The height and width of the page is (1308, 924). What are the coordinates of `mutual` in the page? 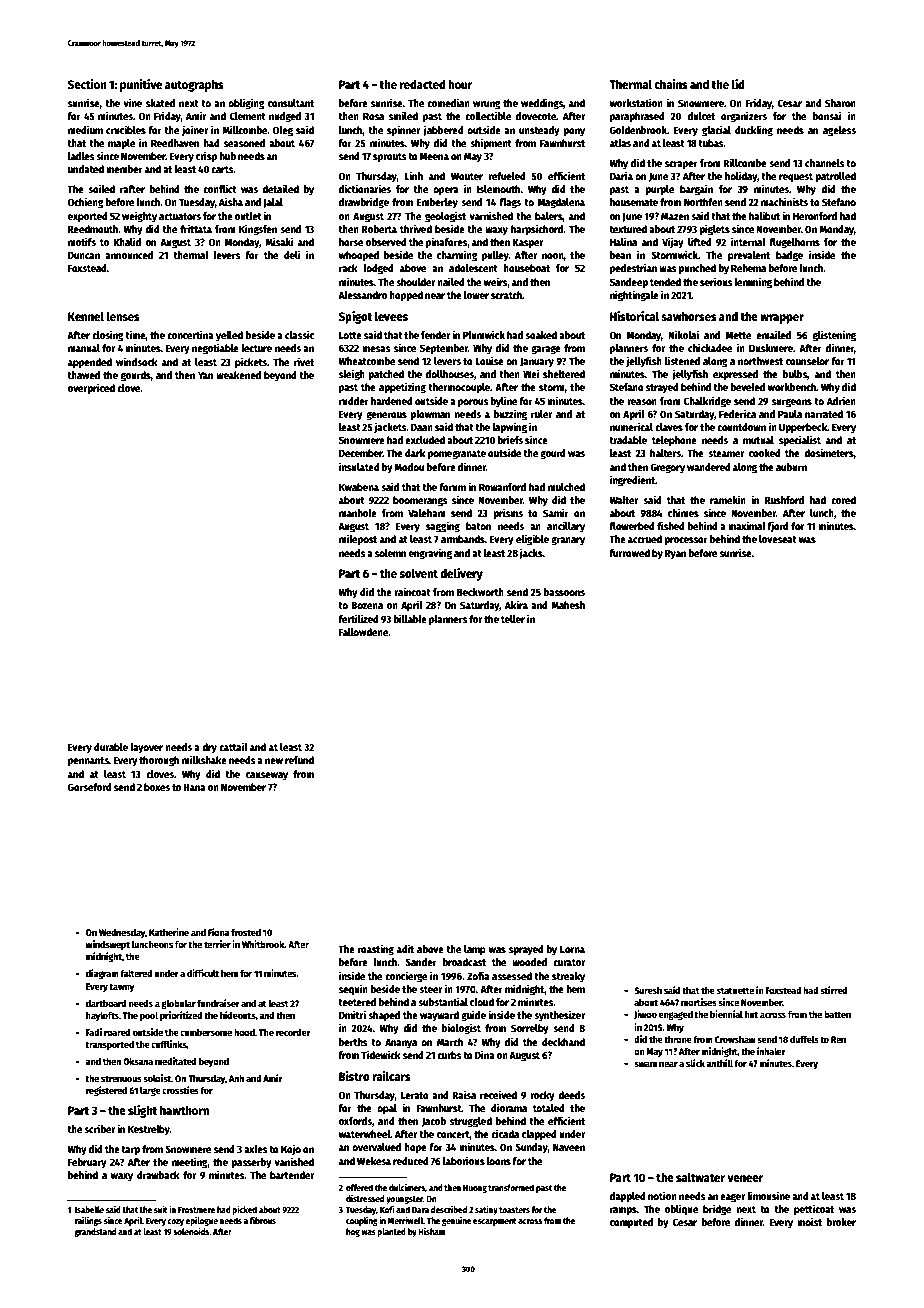 It's located at (758, 440).
